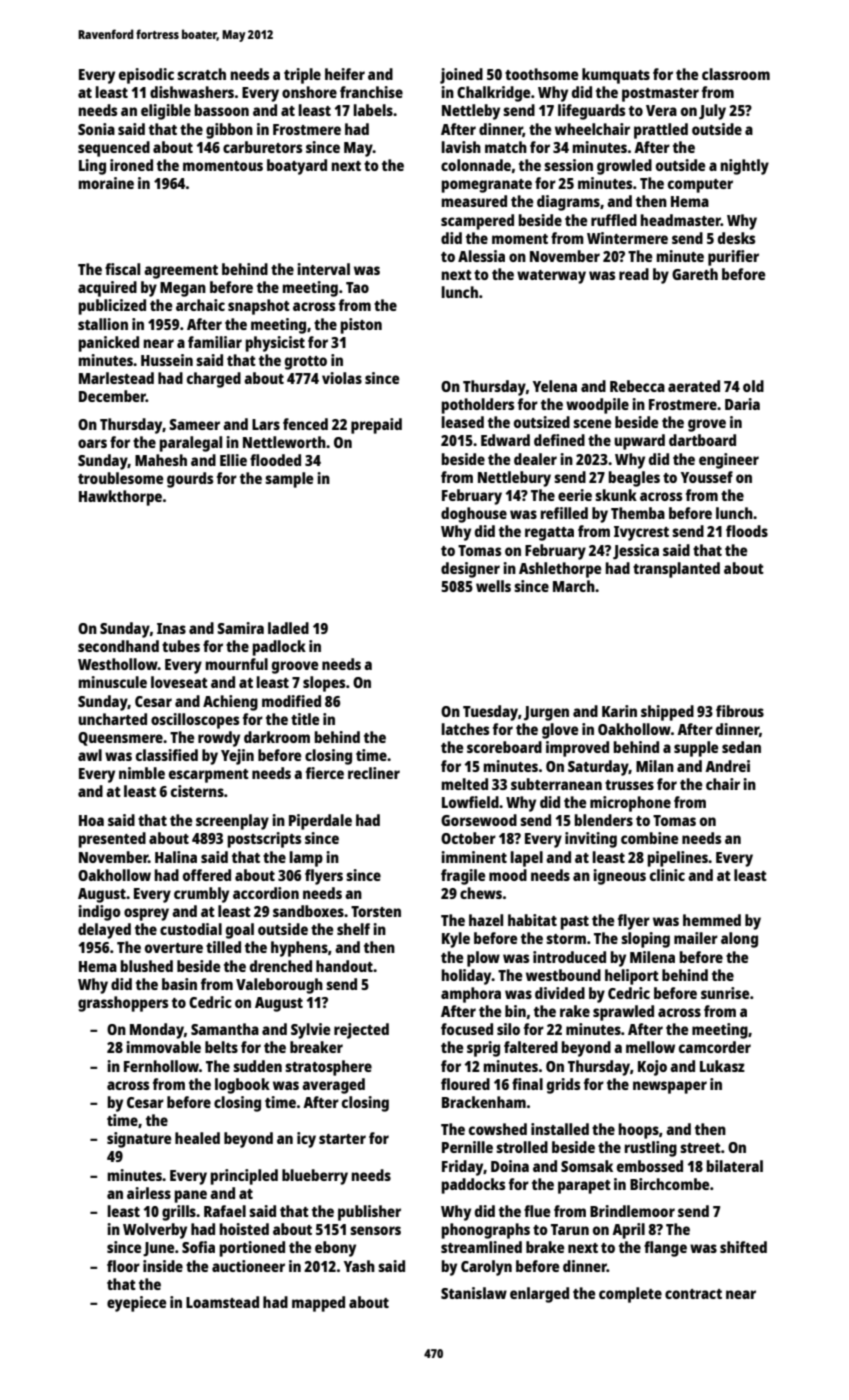 This image has width=849, height=1400. Describe the element at coordinates (266, 893) in the image. I see `accordion` at that location.
